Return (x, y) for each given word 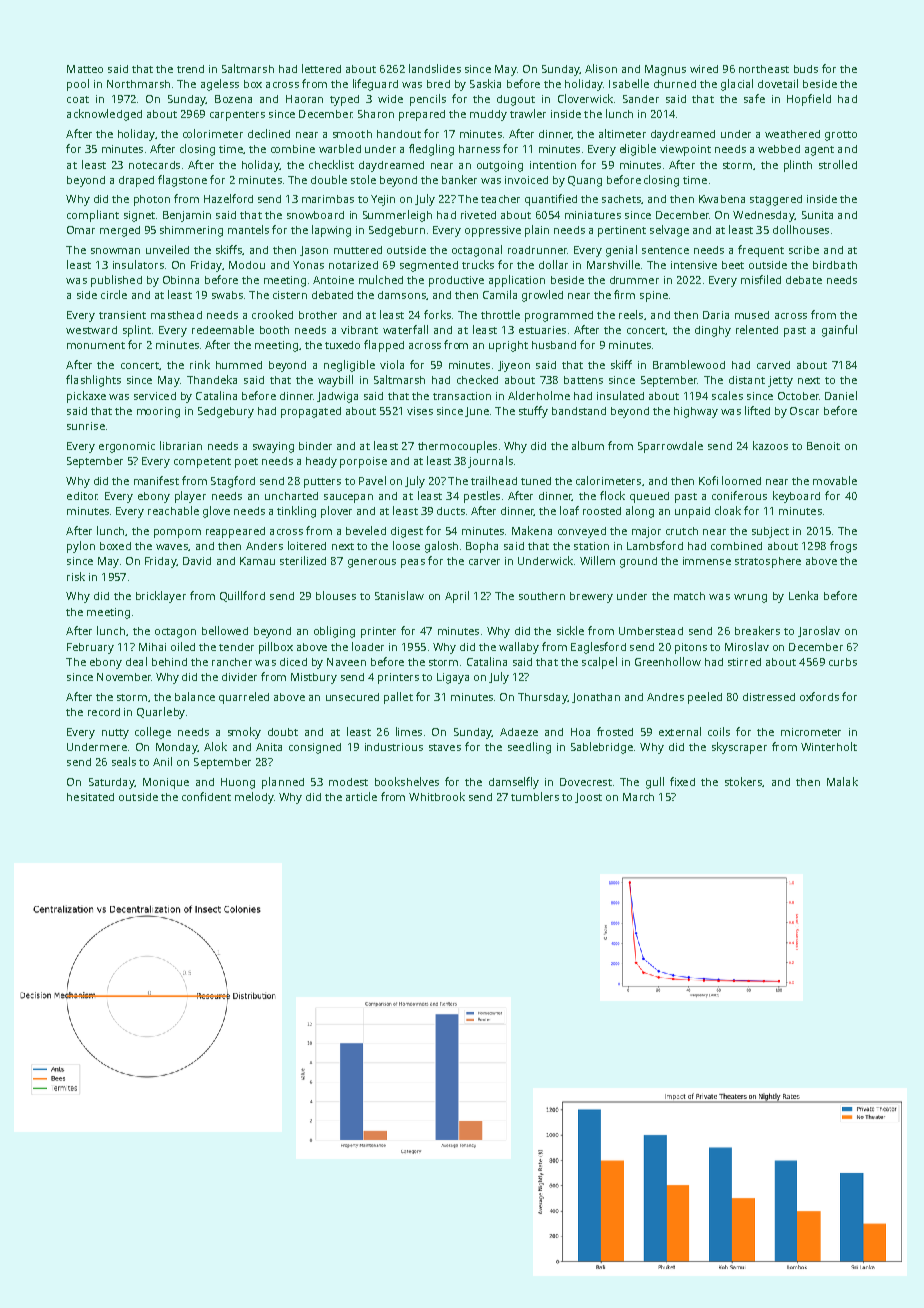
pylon (81, 547)
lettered (321, 68)
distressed (769, 697)
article (361, 796)
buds (806, 69)
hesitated (90, 797)
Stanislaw (399, 595)
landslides (435, 68)
